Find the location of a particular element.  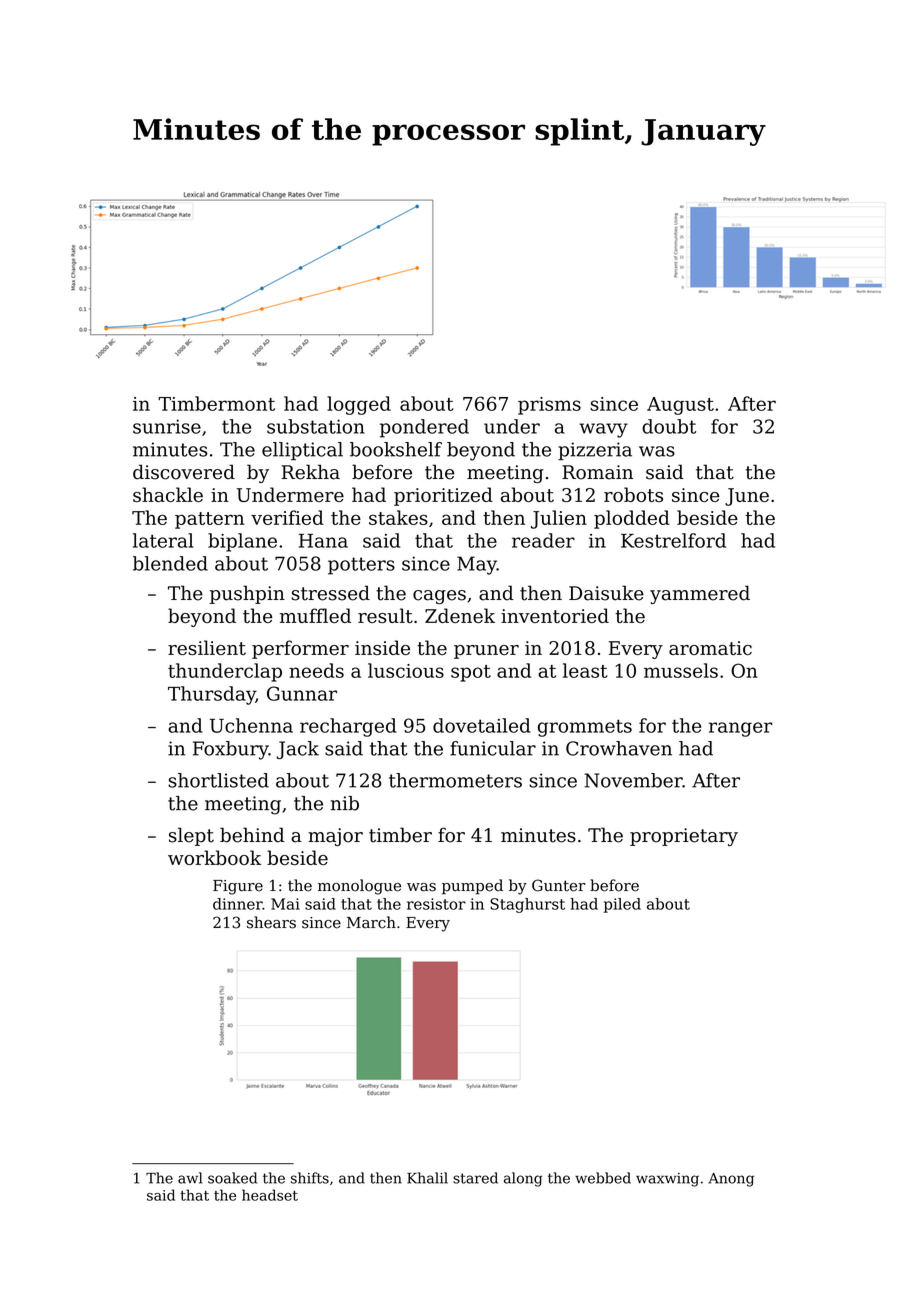

behind is located at coordinates (252, 835).
